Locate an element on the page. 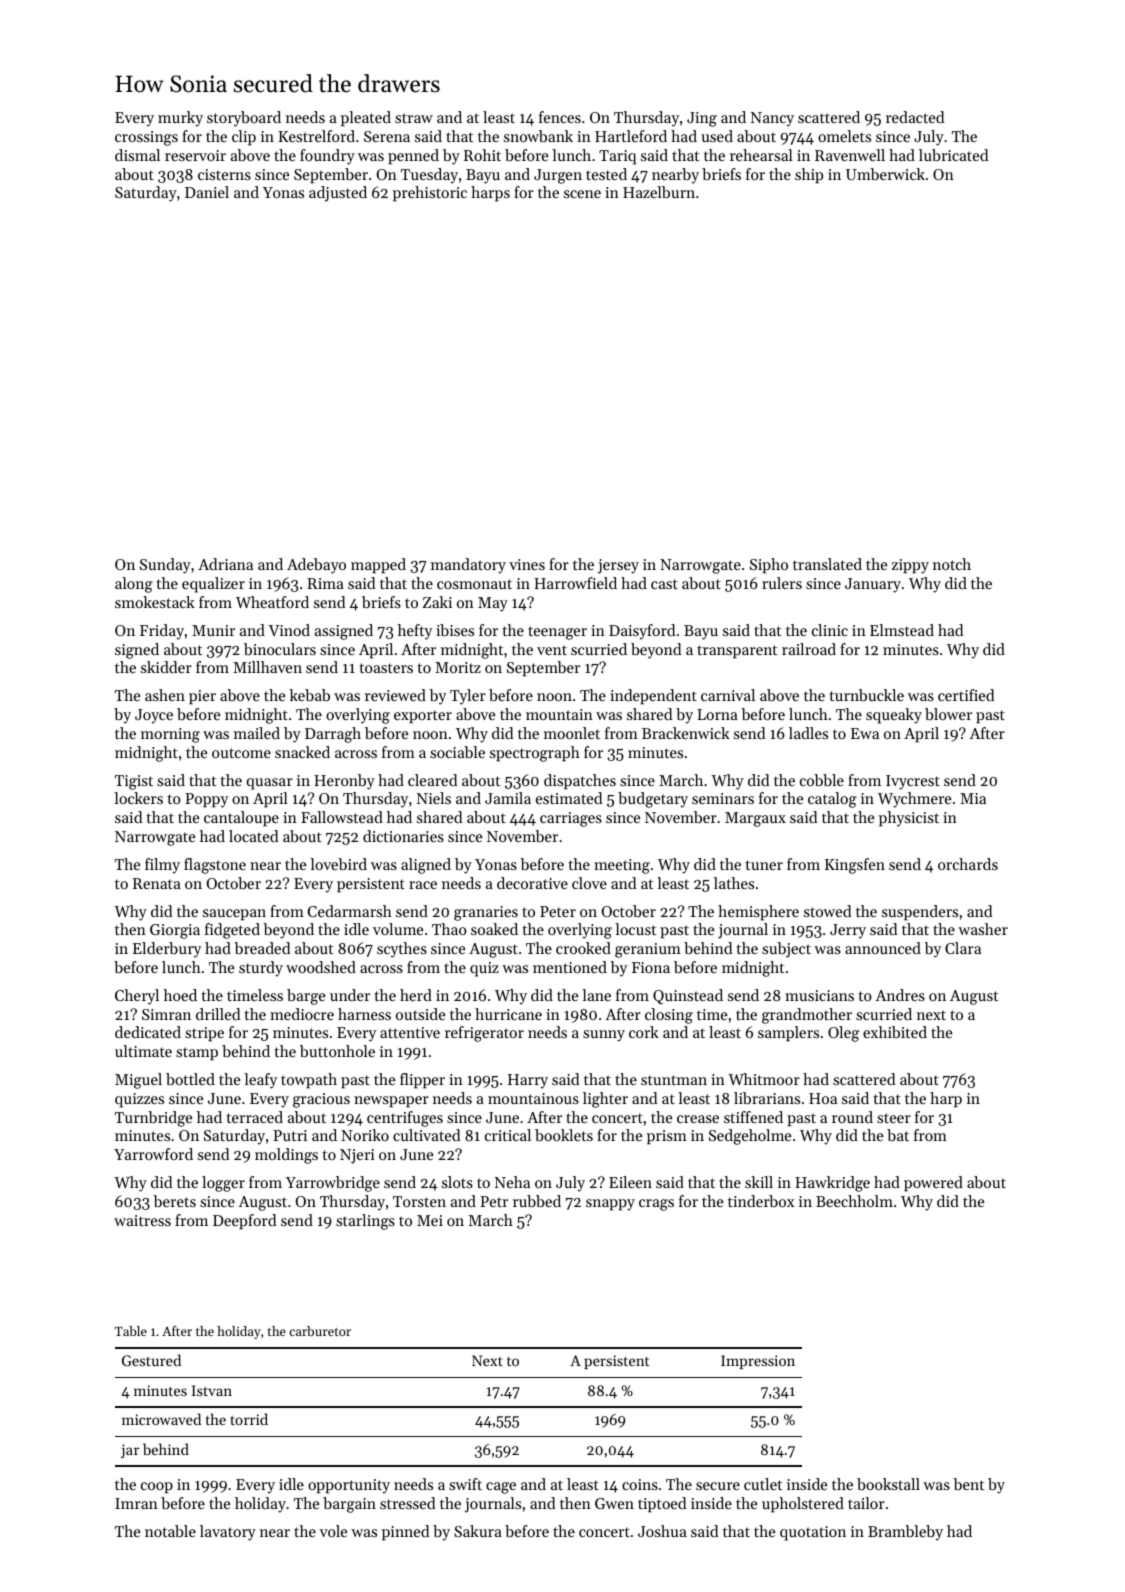  Tyler is located at coordinates (468, 697).
